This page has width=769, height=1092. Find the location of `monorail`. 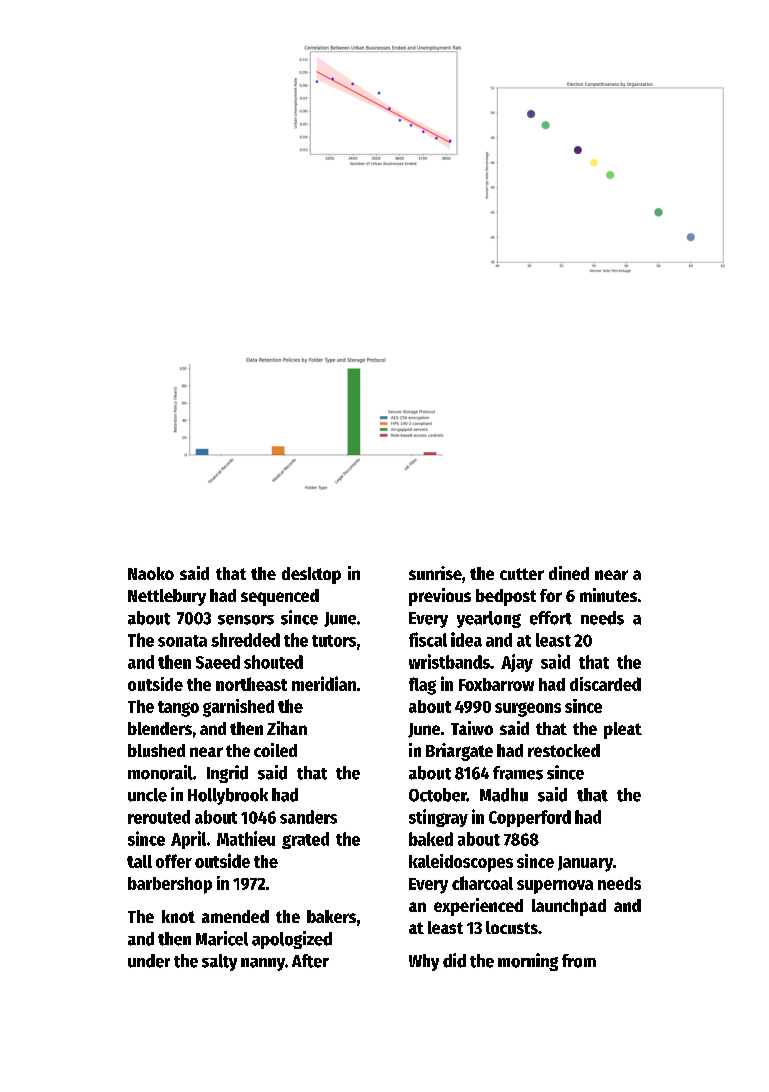

monorail is located at coordinates (160, 772).
